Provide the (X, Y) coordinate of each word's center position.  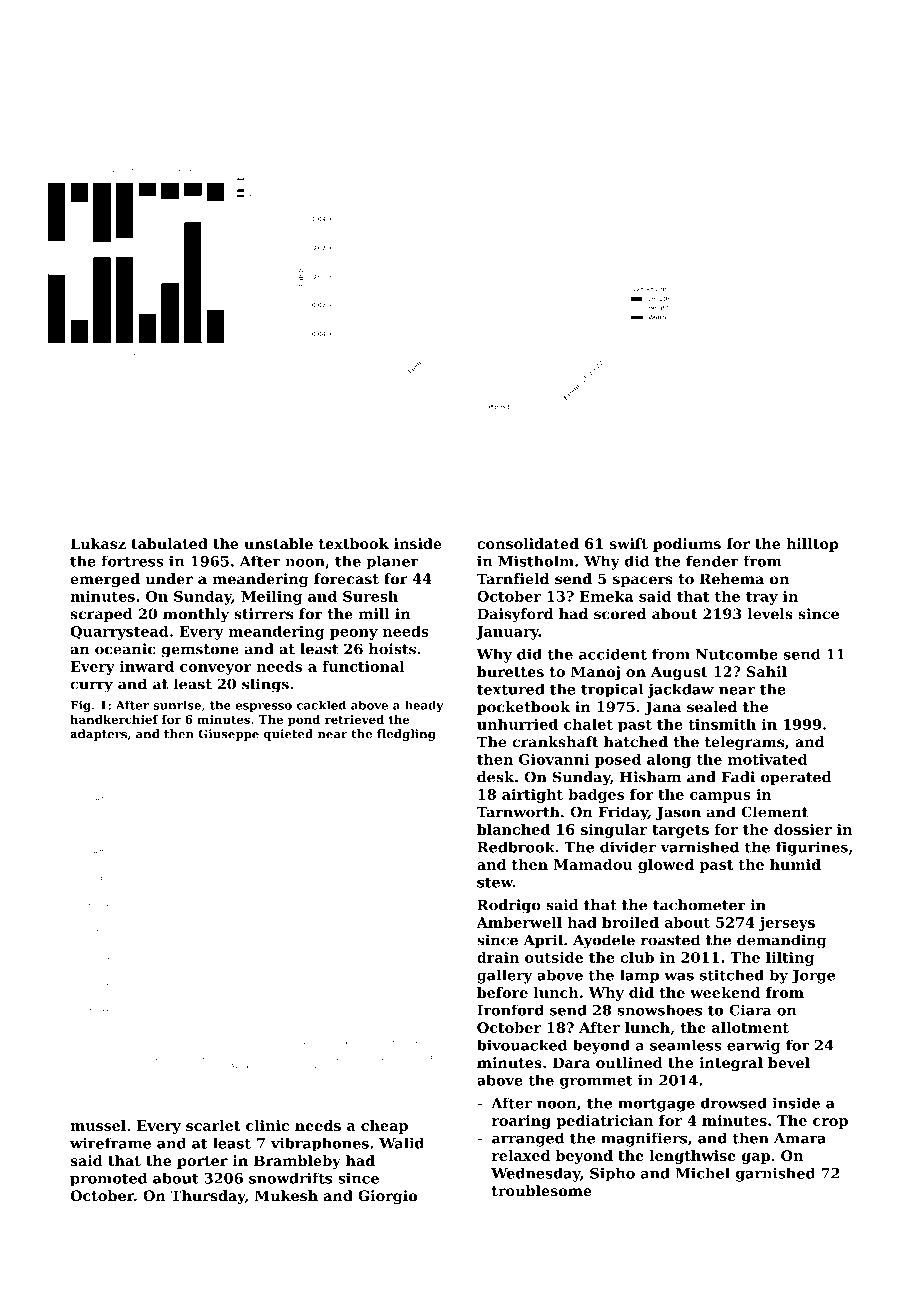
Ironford (510, 1010)
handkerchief (114, 719)
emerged (105, 580)
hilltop (812, 545)
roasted (670, 940)
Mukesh (286, 1195)
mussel (98, 1125)
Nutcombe (737, 654)
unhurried (517, 724)
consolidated (528, 543)
